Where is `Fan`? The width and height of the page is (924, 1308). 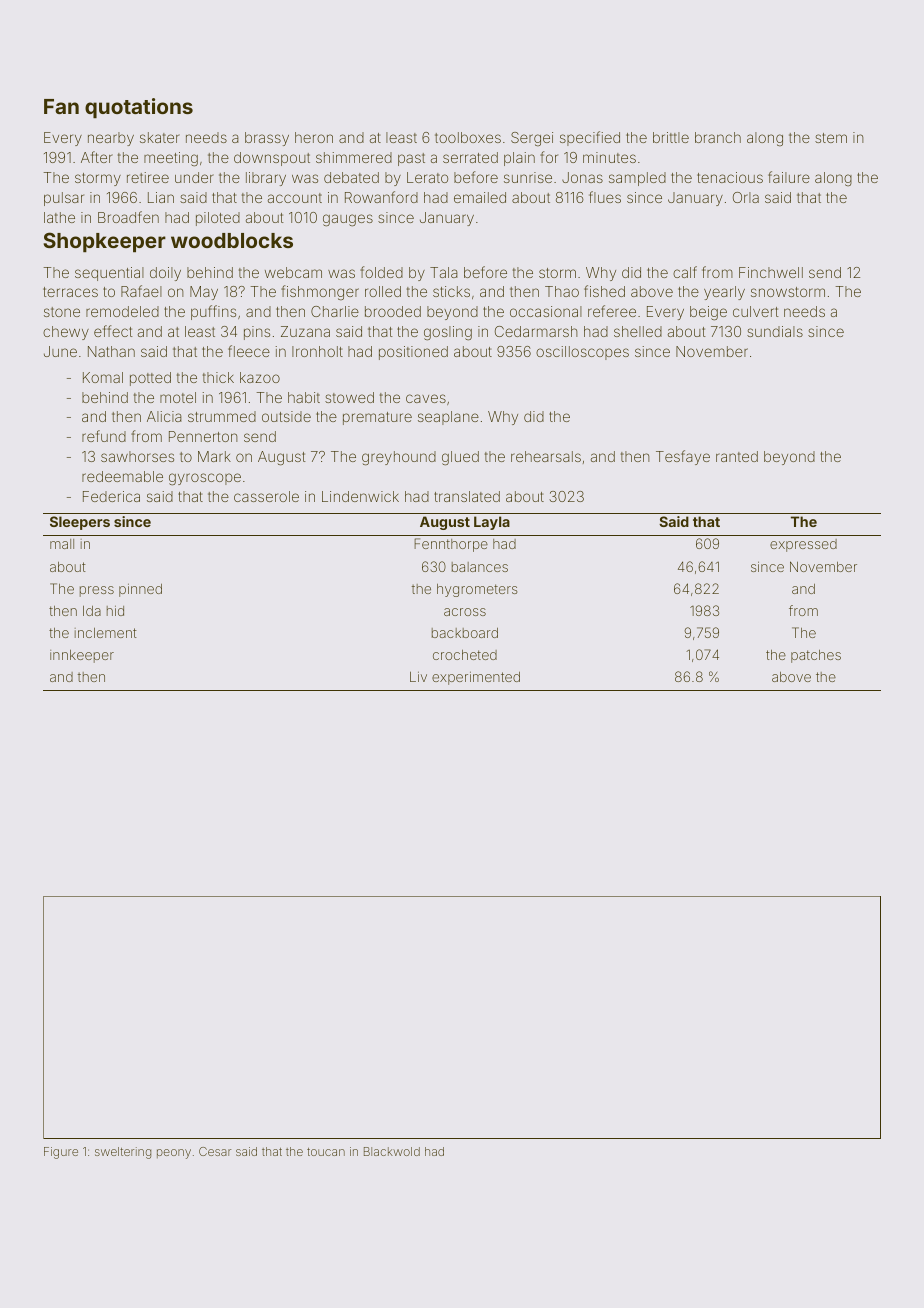 Fan is located at coordinates (61, 106).
